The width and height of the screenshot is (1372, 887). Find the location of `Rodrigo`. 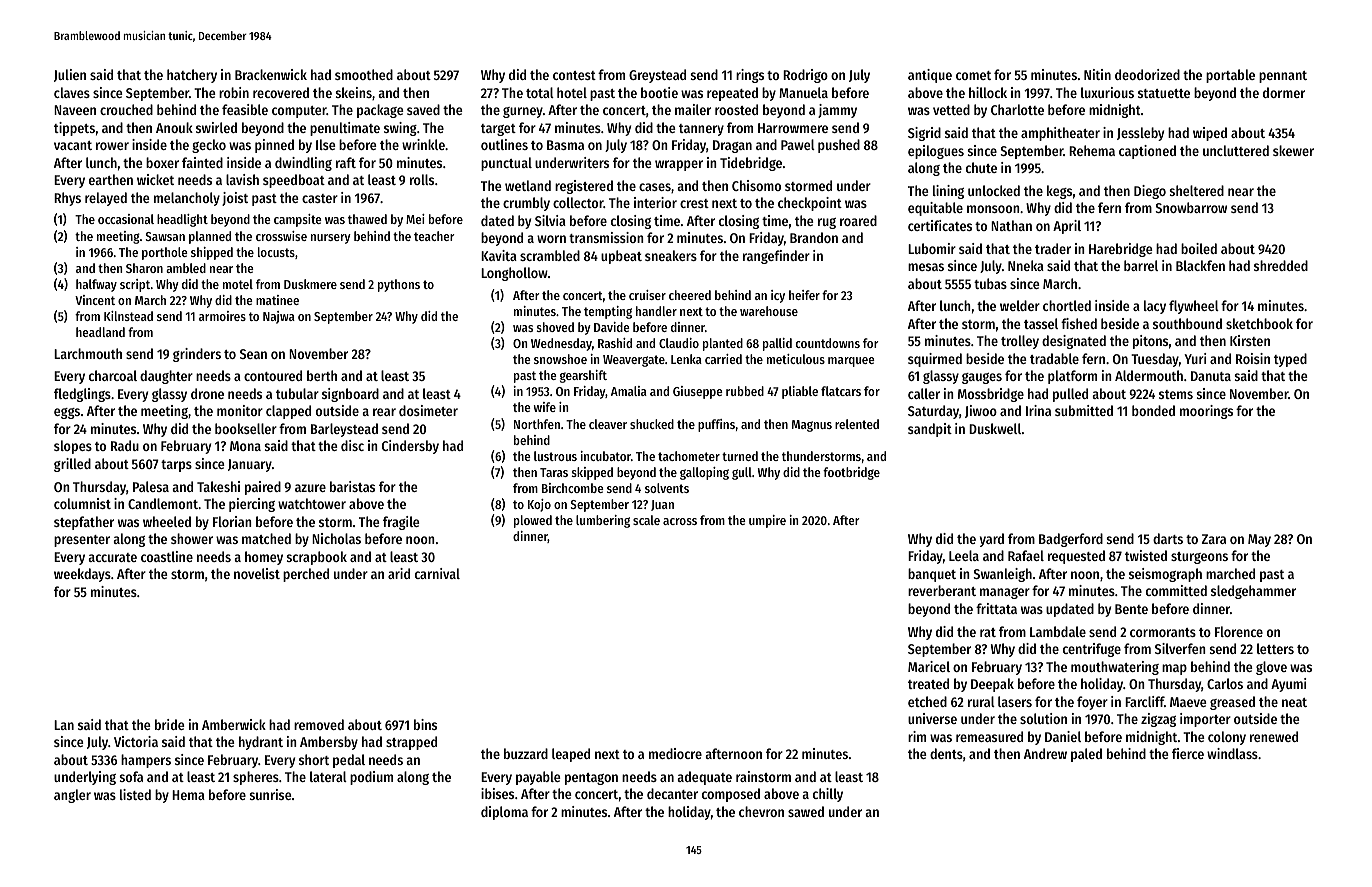

Rodrigo is located at coordinates (805, 76).
